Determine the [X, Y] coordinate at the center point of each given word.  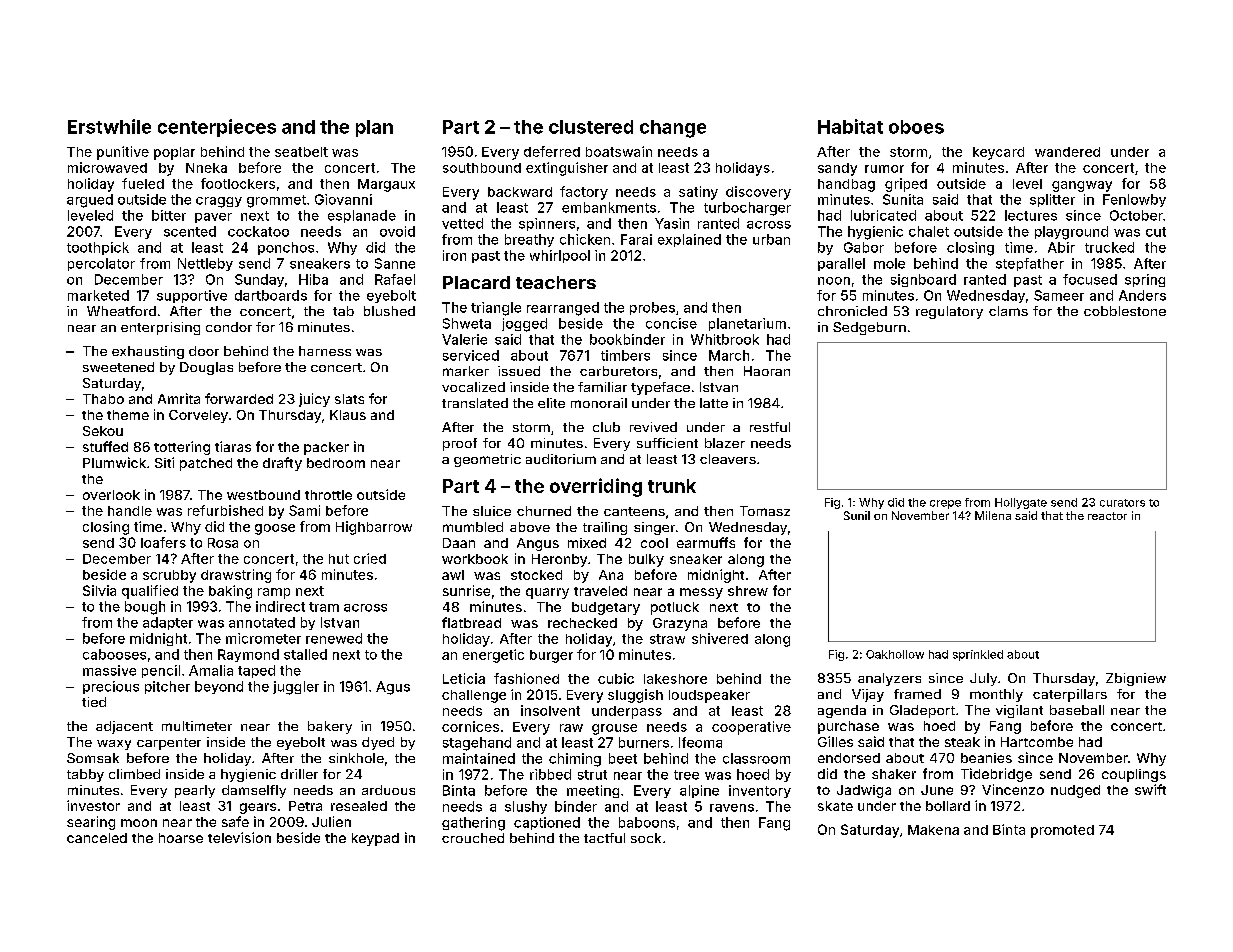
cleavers [728, 459]
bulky [646, 560]
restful [770, 427]
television [239, 837]
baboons [647, 822]
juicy [314, 400]
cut [1156, 232]
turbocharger [747, 209]
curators [1122, 503]
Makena [933, 830]
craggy [219, 202]
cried [370, 558]
